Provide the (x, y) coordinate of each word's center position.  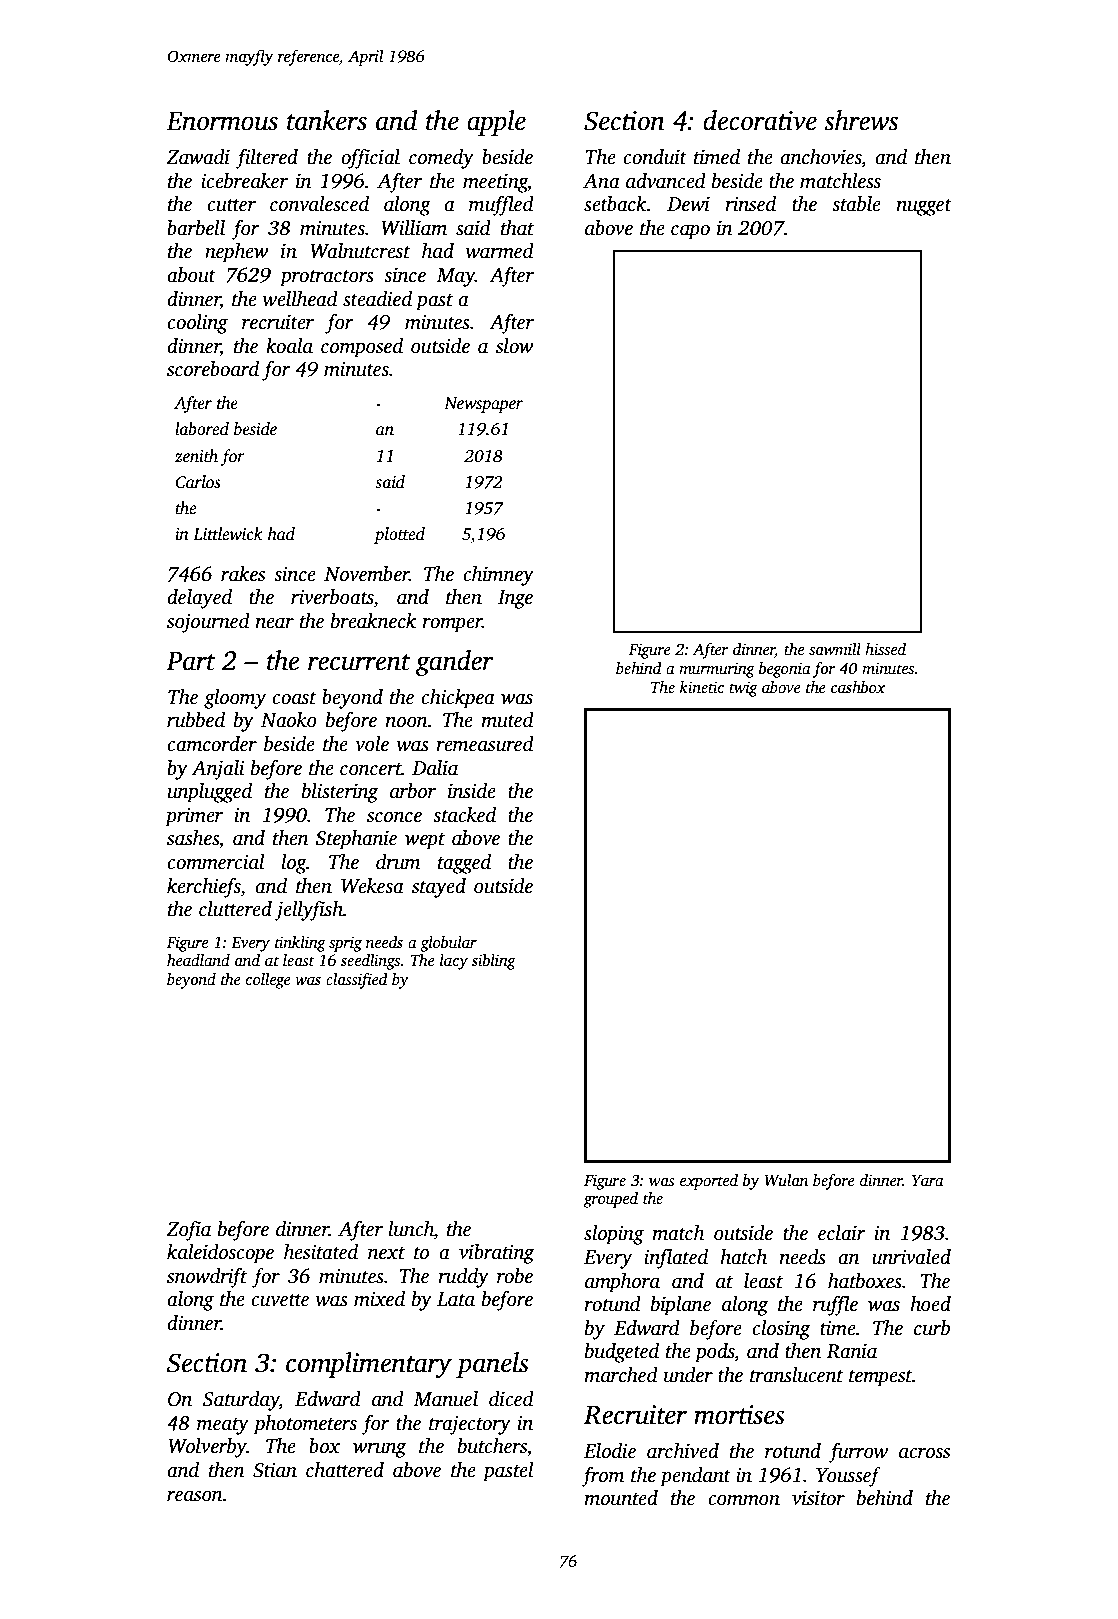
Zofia (188, 1231)
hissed (885, 649)
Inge (515, 599)
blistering (340, 793)
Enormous (222, 121)
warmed (500, 251)
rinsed (750, 204)
